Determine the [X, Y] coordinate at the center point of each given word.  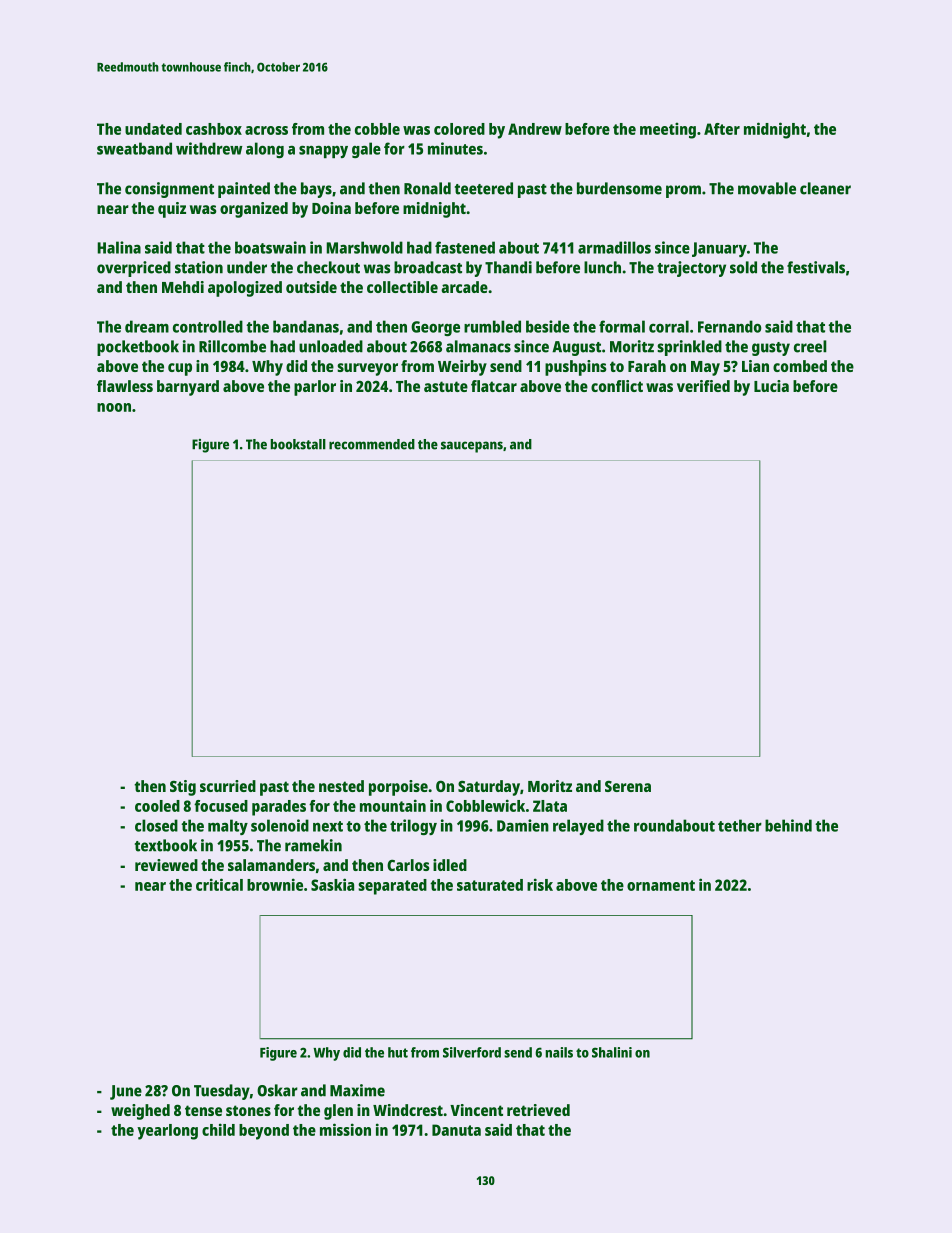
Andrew [535, 129]
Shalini [612, 1052]
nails [559, 1052]
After [722, 129]
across [266, 130]
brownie [275, 884]
